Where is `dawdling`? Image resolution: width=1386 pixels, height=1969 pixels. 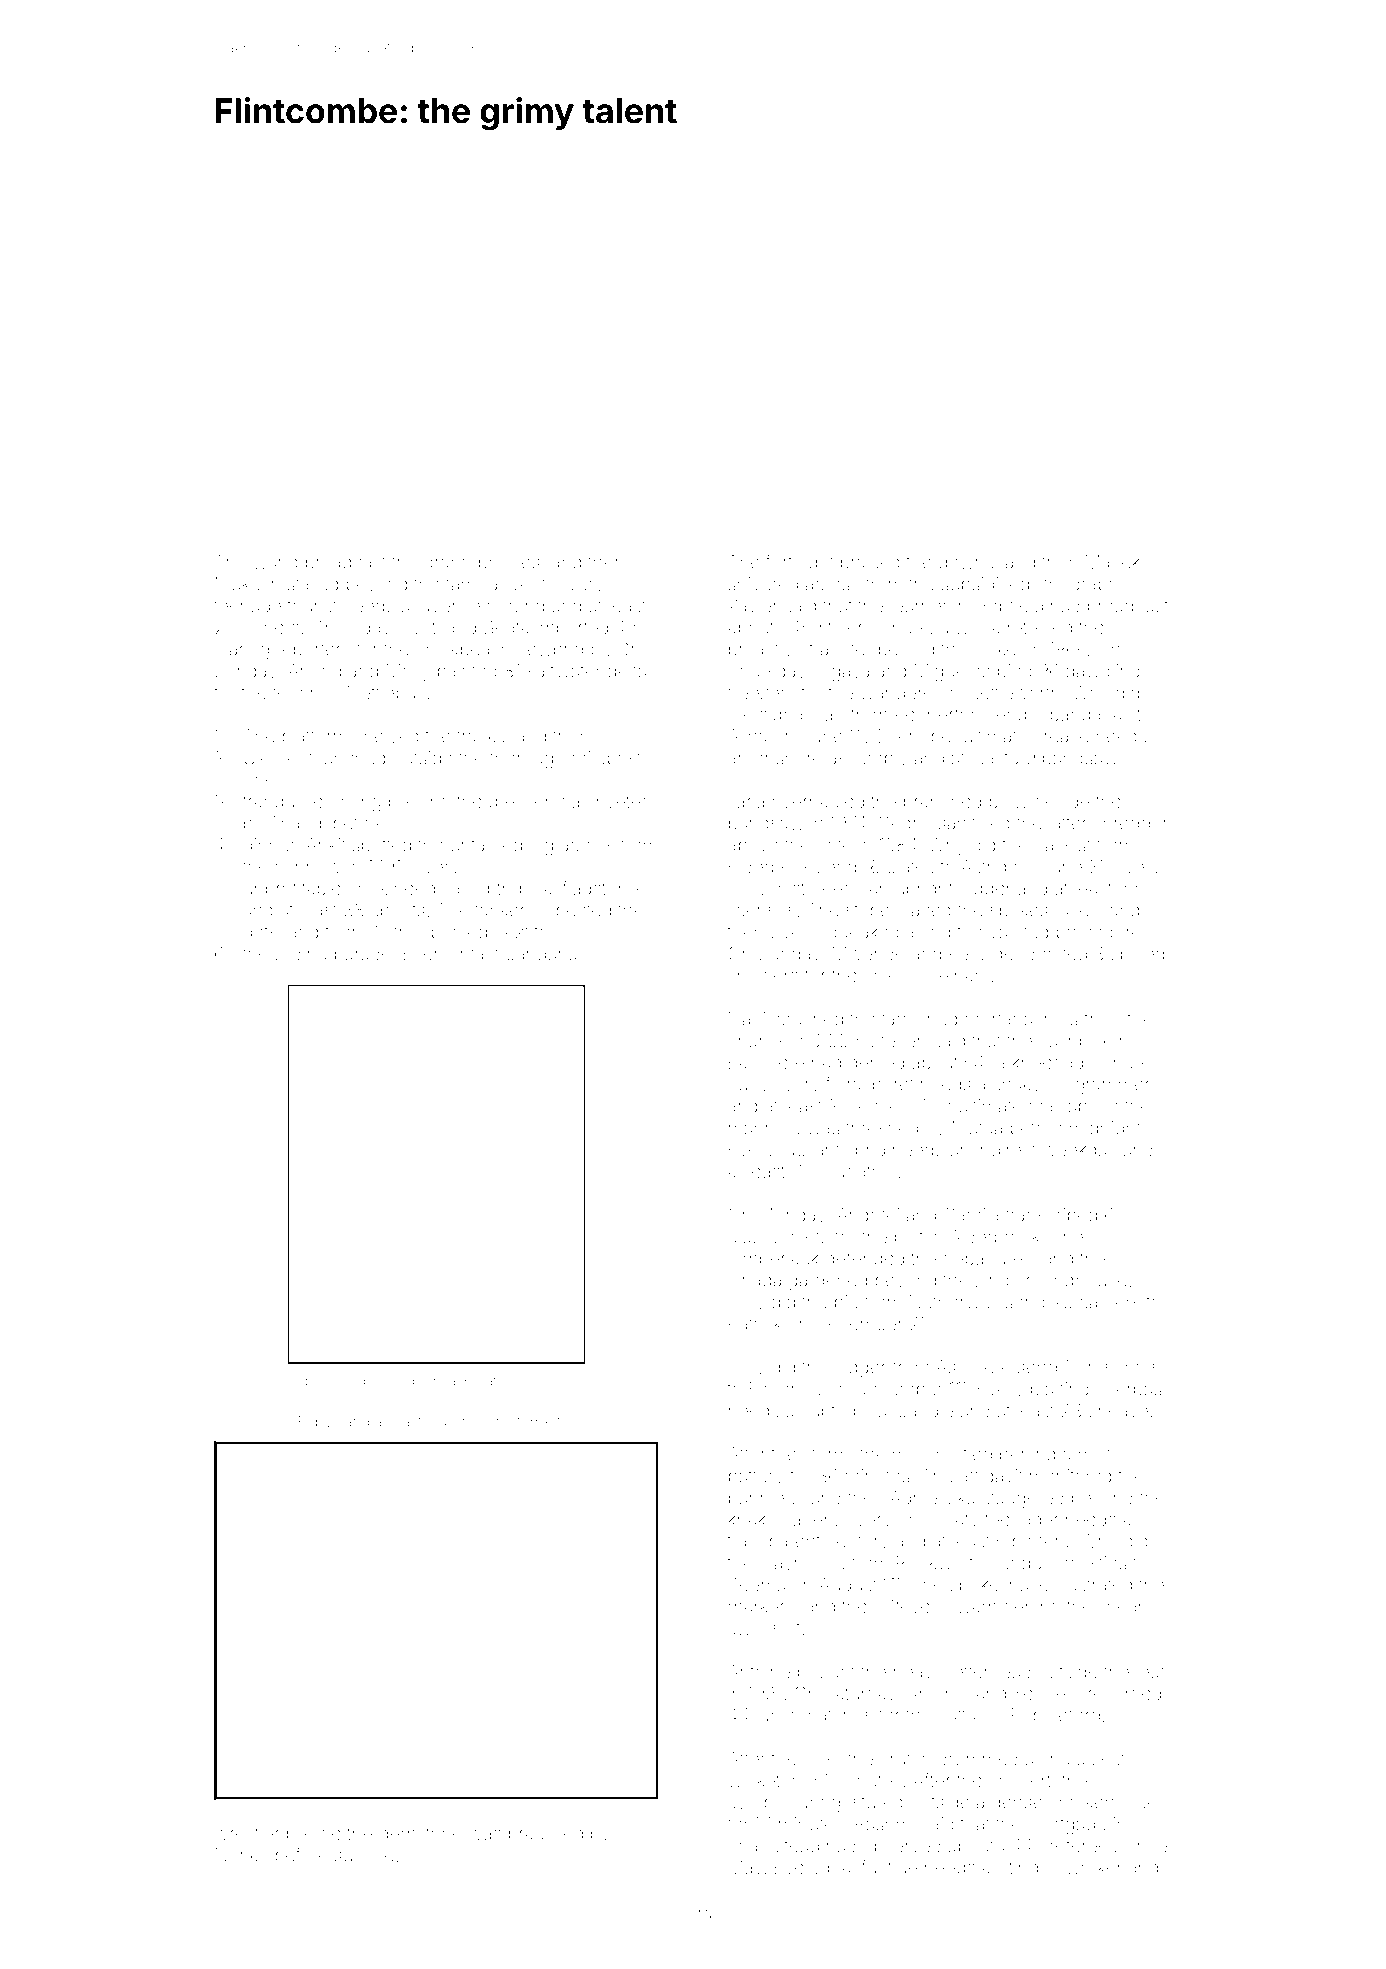 dawdling is located at coordinates (1103, 673).
